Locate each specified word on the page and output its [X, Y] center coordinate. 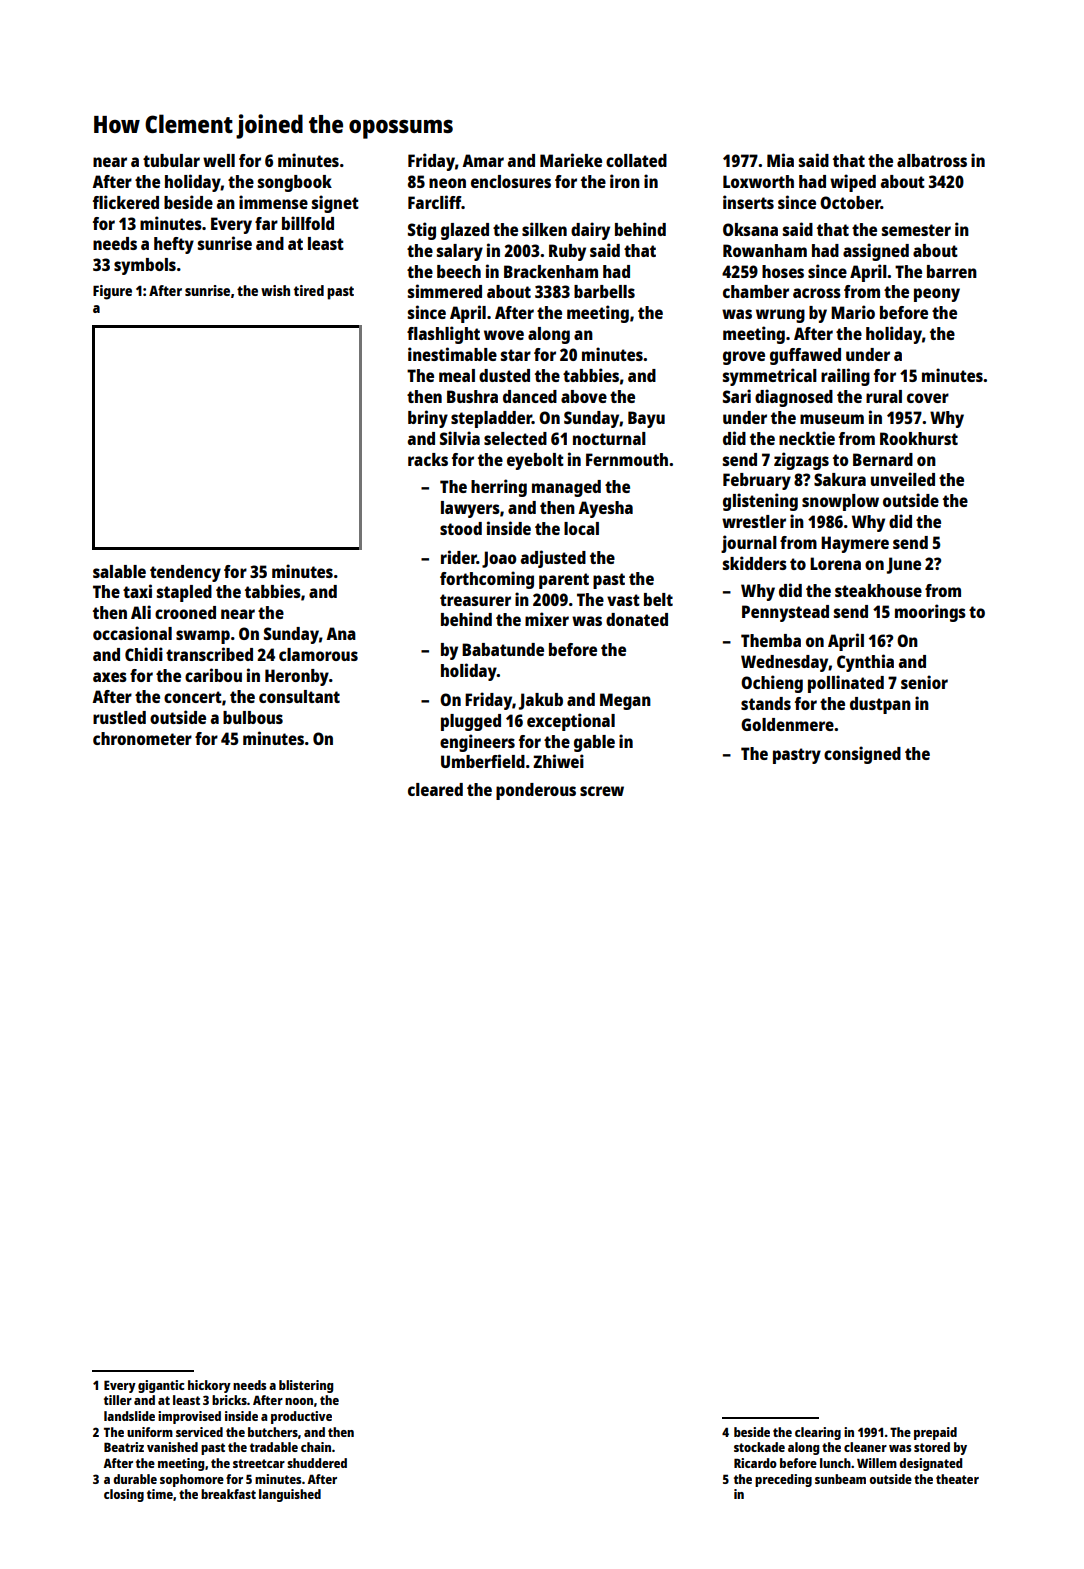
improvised [189, 1417]
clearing [818, 1433]
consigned [862, 755]
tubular [171, 160]
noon [299, 1401]
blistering [306, 1386]
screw [602, 791]
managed [566, 488]
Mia [780, 160]
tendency [185, 573]
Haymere [855, 544]
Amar [483, 160]
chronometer [142, 738]
